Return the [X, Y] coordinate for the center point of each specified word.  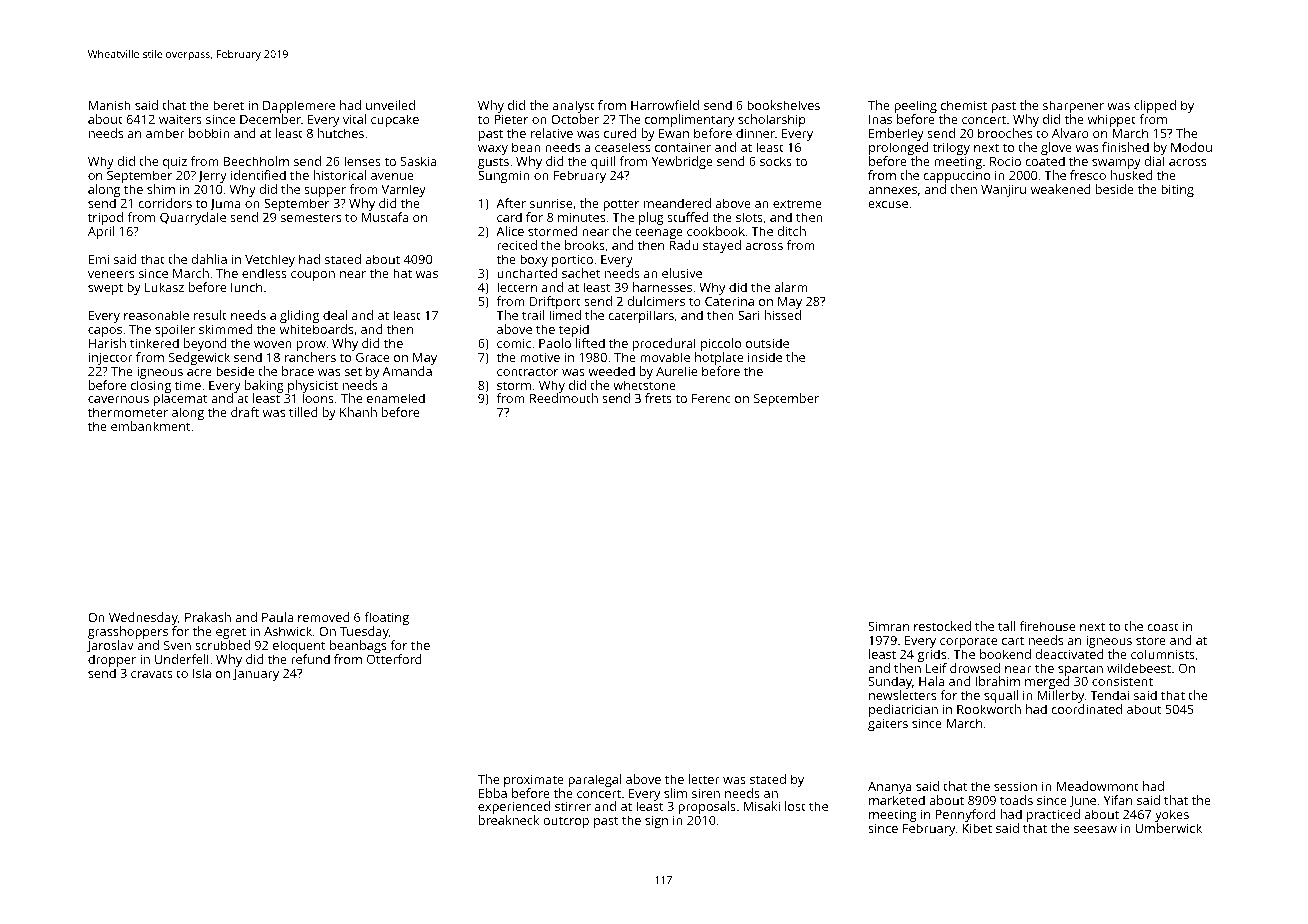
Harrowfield [665, 105]
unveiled [390, 105]
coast [1163, 627]
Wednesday [143, 618]
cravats [152, 674]
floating [386, 618]
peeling [915, 106]
